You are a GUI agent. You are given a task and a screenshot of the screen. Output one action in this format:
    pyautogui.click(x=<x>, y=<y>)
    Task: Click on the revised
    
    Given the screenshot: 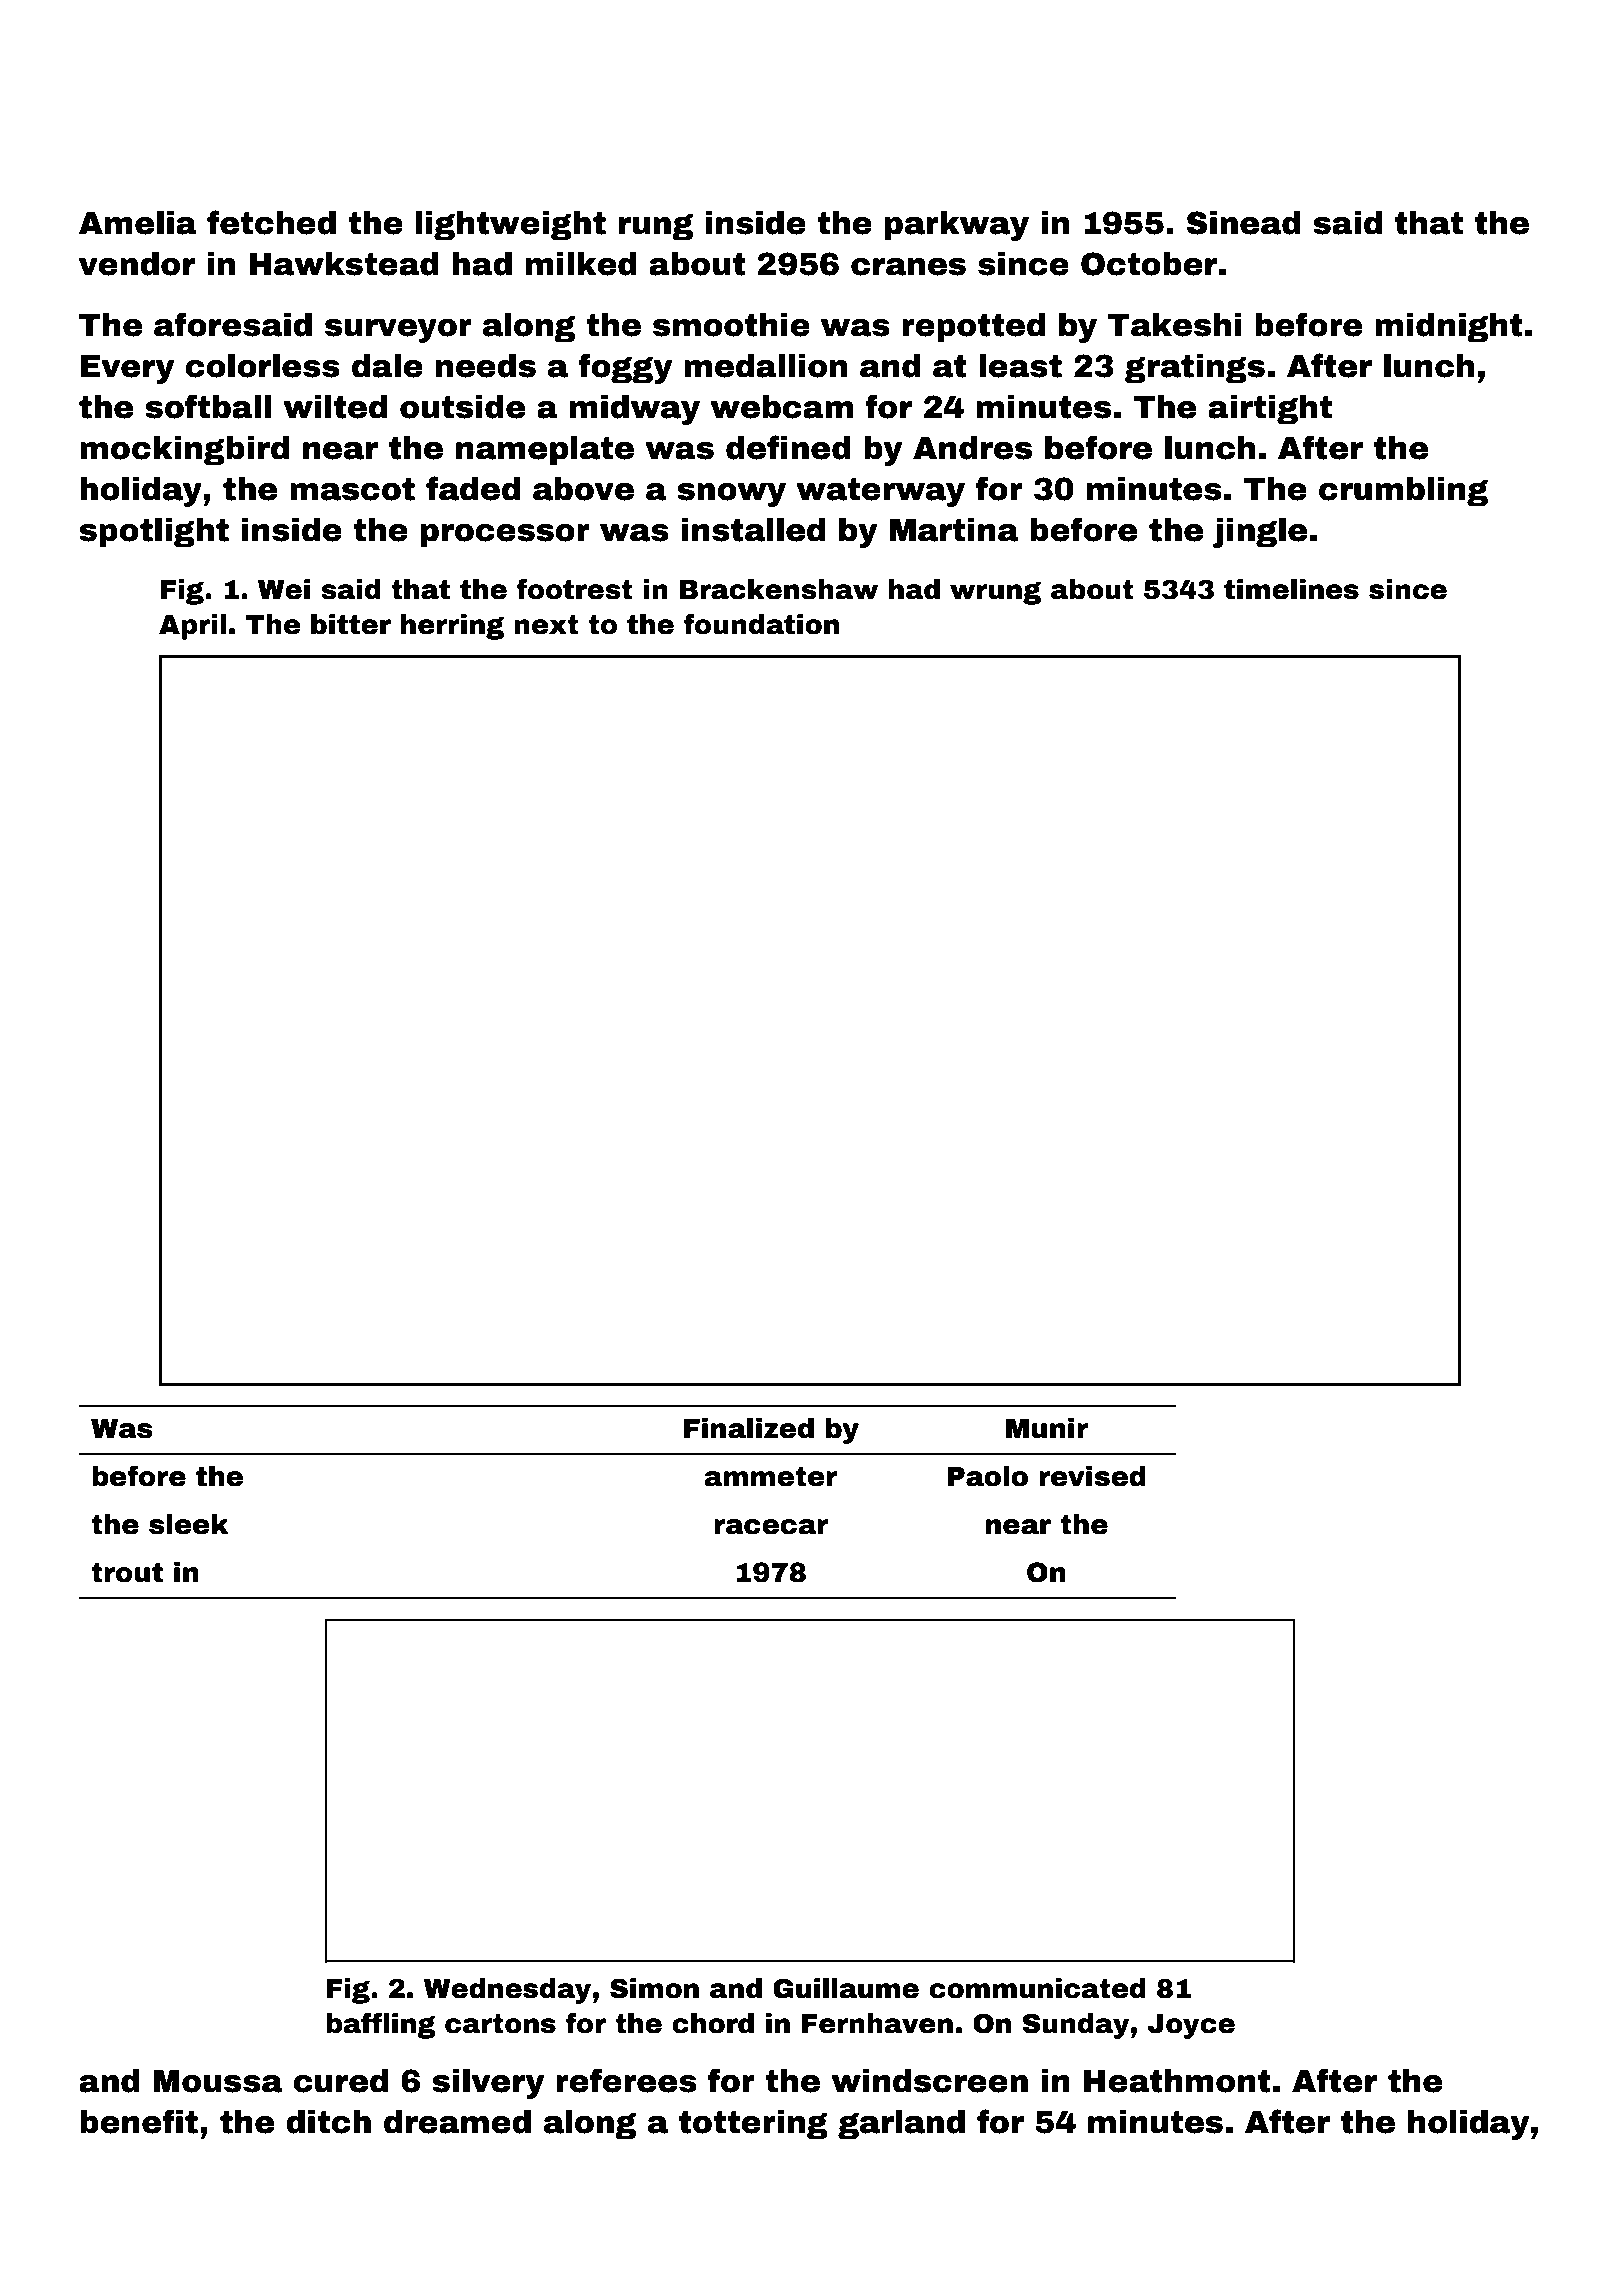 What is the action you would take?
    pyautogui.click(x=1092, y=1476)
